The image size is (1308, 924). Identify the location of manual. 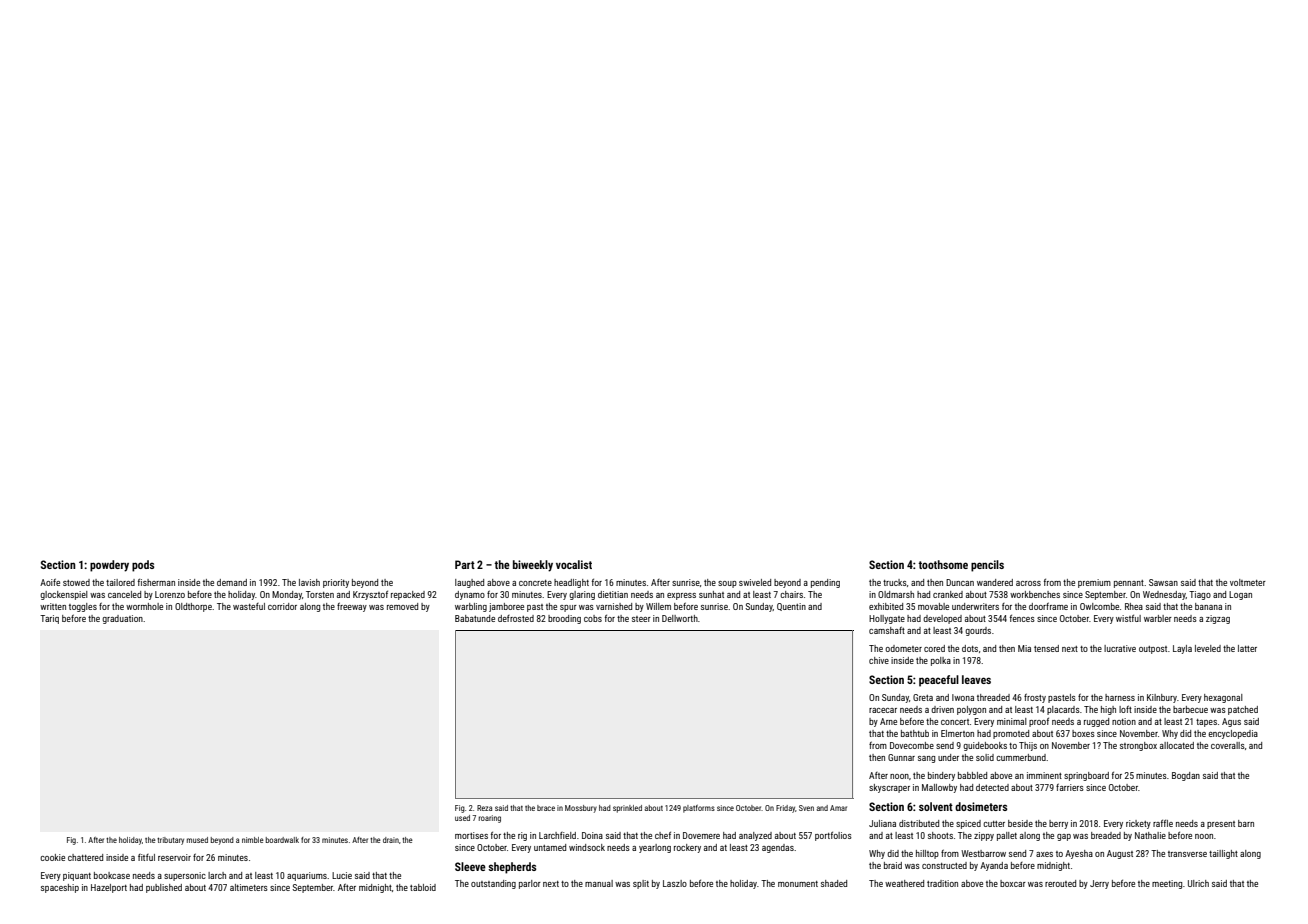
(599, 883).
